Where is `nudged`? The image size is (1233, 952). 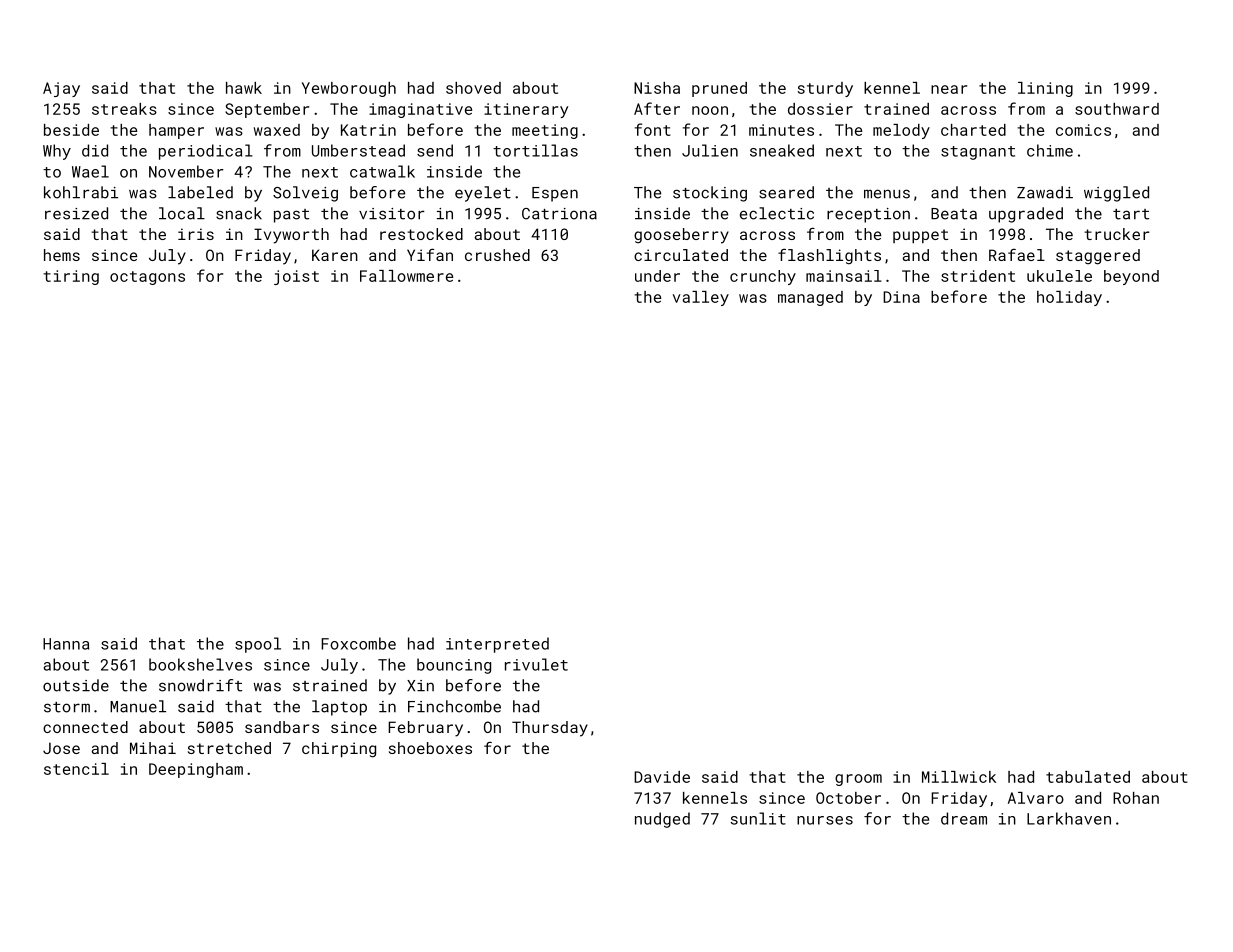
nudged is located at coordinates (662, 820).
